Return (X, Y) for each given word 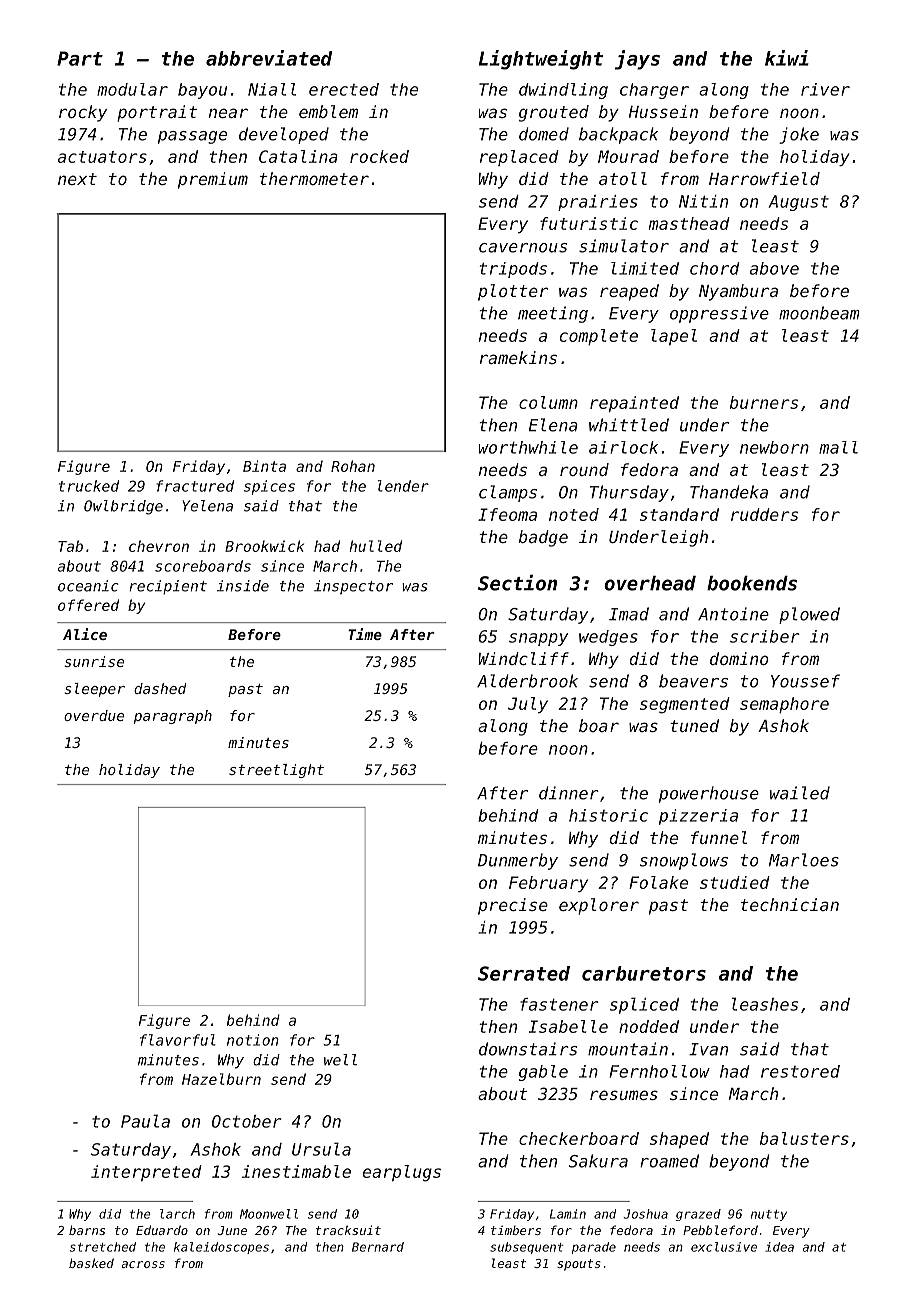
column (548, 402)
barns (87, 1230)
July (528, 705)
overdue (94, 715)
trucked (89, 486)
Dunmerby (518, 861)
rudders (764, 514)
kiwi (787, 58)
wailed (800, 793)
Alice (85, 634)
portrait (157, 113)
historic (608, 815)
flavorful (178, 1040)
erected (344, 89)
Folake (658, 882)
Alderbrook (527, 681)
